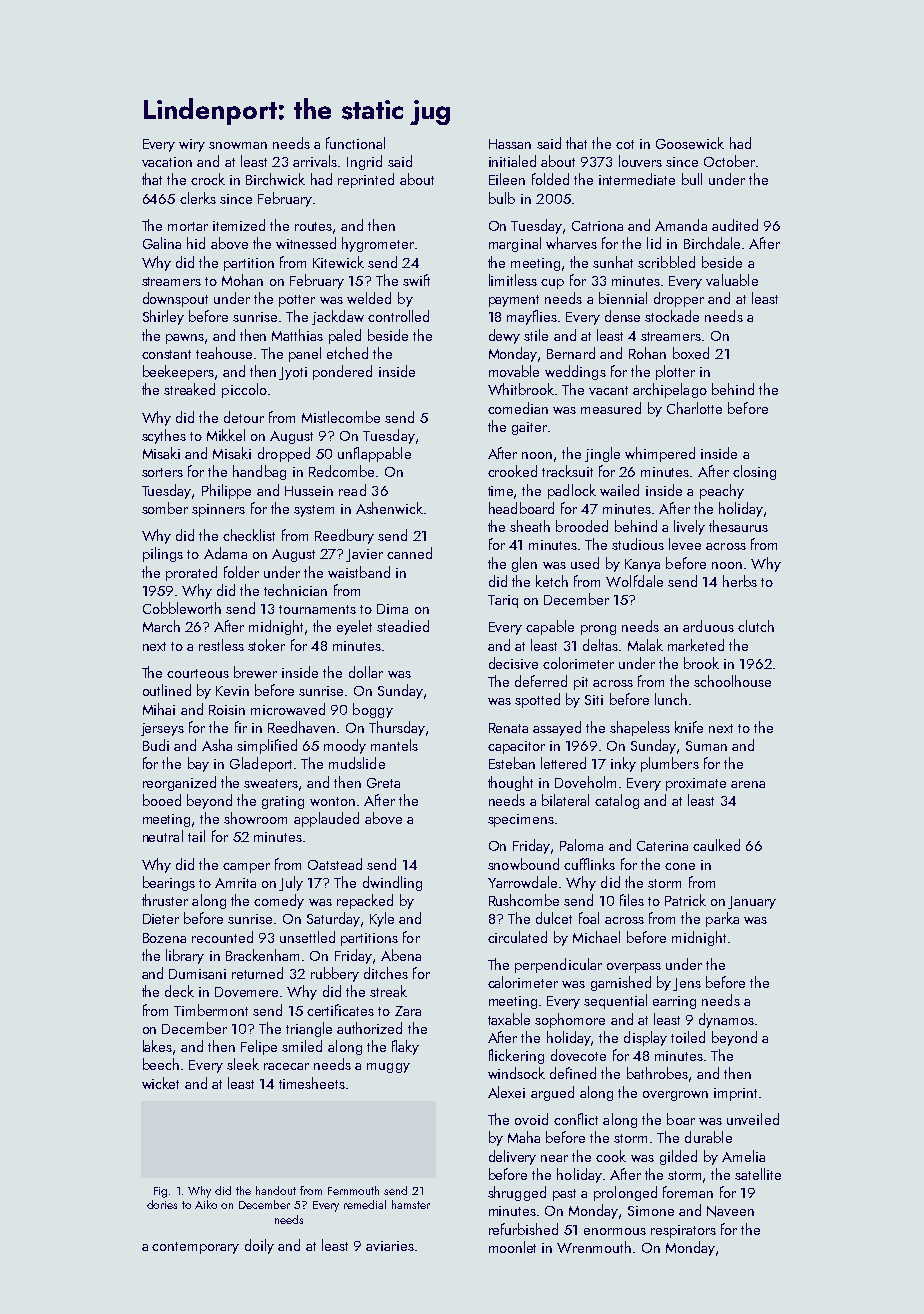 The image size is (924, 1314). Describe the element at coordinates (537, 700) in the screenshot. I see `spotted` at that location.
